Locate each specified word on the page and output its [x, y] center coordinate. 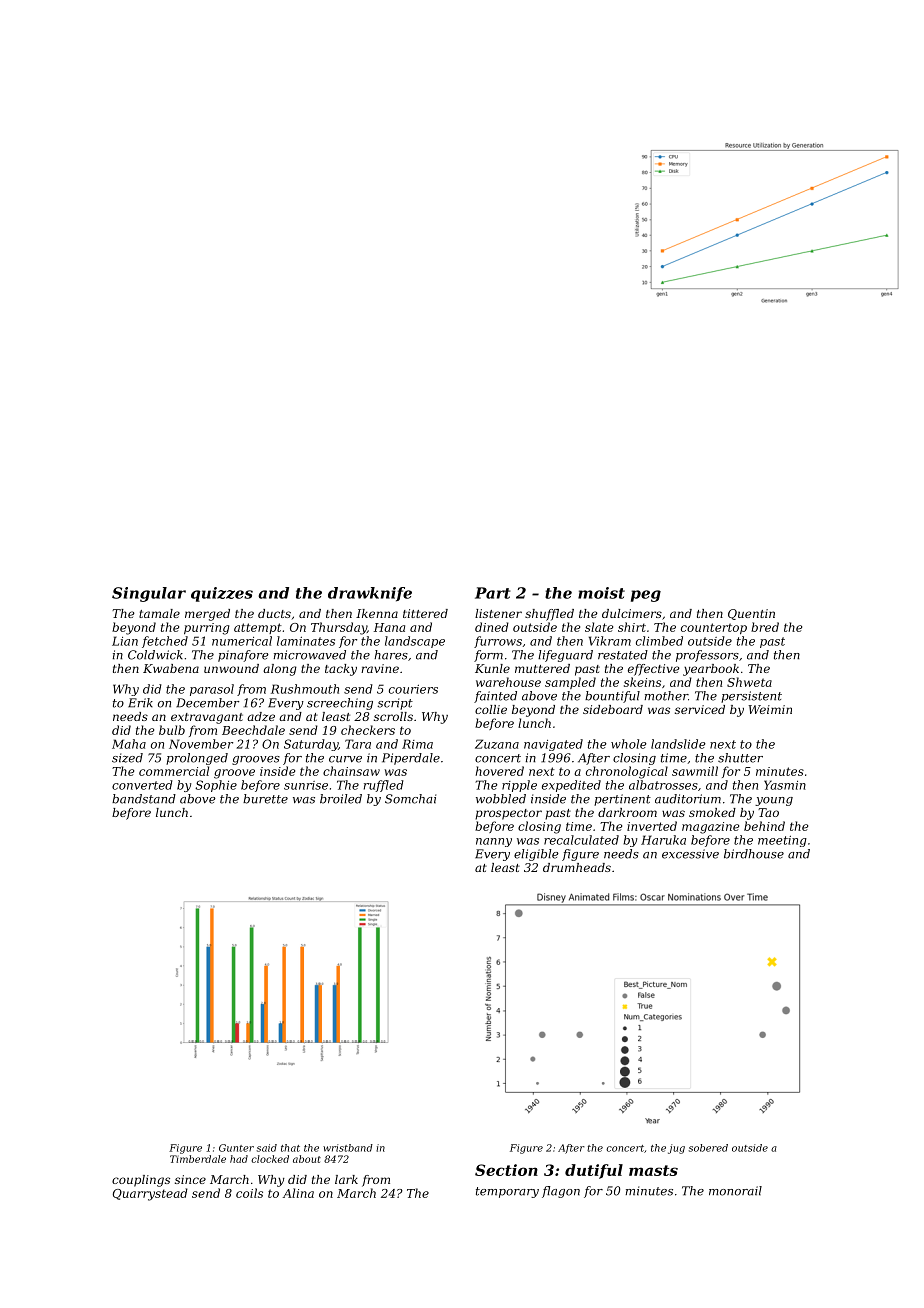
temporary [507, 1192]
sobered [708, 1148]
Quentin [751, 614]
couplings [141, 1181]
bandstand [144, 799]
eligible [536, 855]
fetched [165, 642]
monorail [735, 1191]
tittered [425, 613]
